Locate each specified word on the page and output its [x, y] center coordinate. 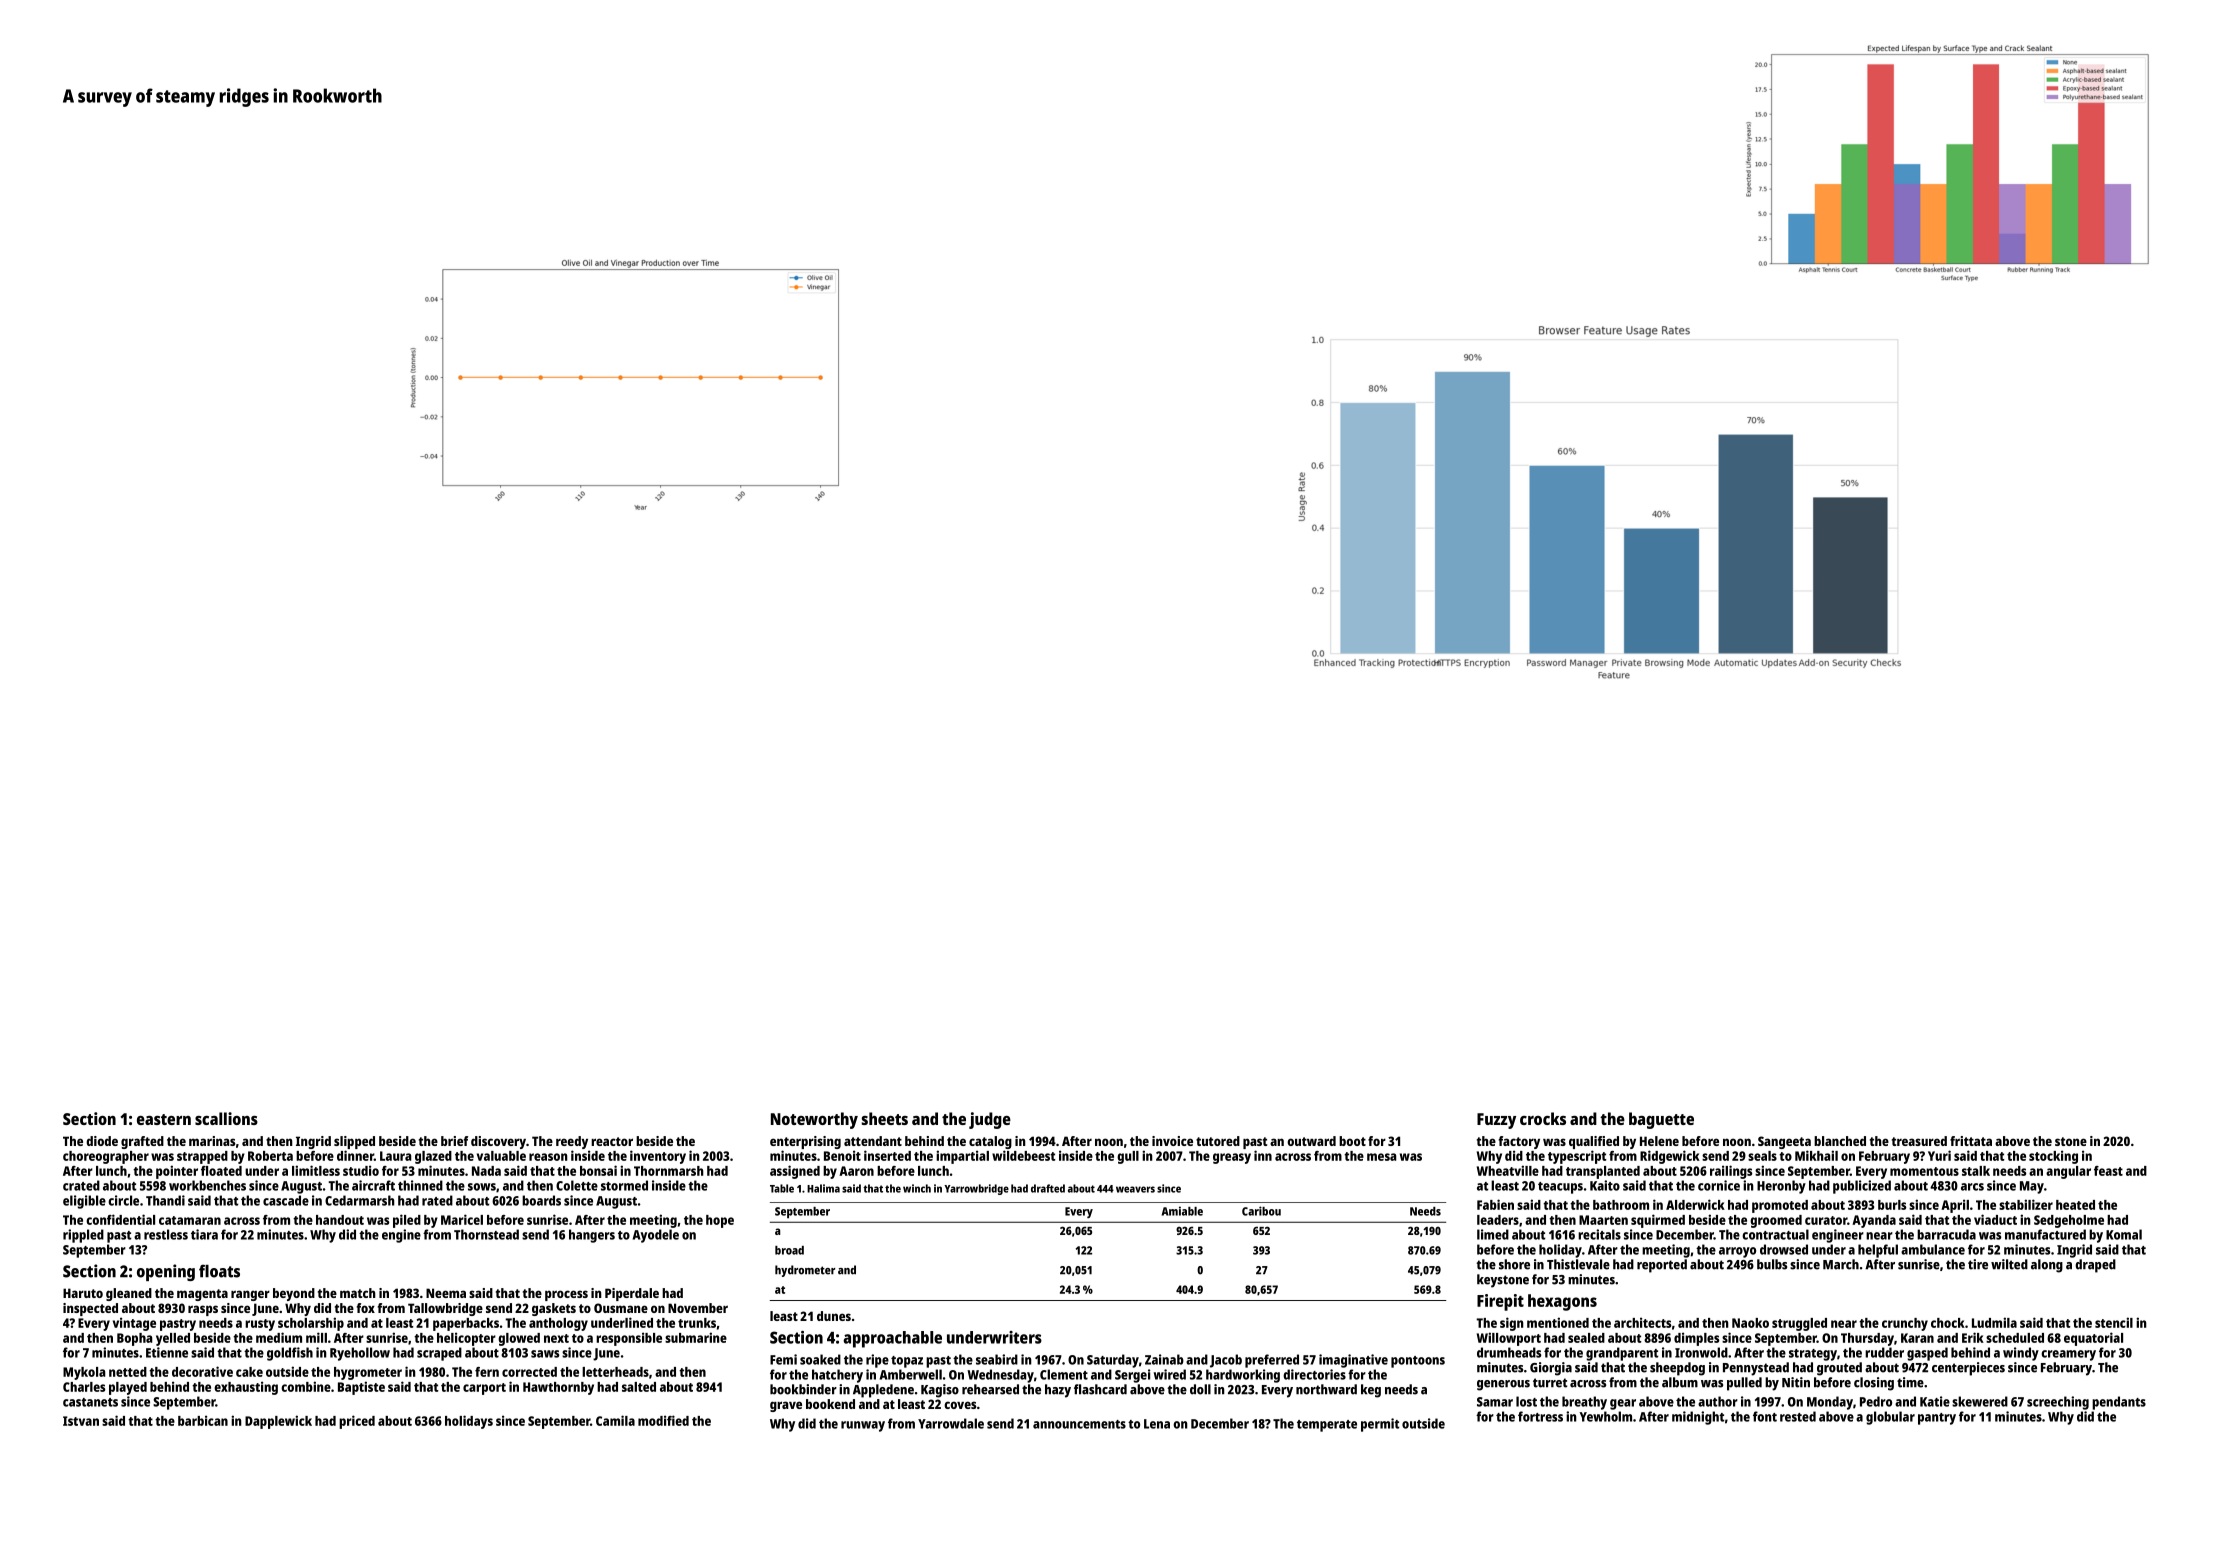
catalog [990, 1142]
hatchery [837, 1376]
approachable [892, 1339]
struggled [1799, 1324]
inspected [90, 1309]
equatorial [2093, 1339]
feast [2108, 1171]
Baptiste [361, 1388]
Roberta [270, 1156]
